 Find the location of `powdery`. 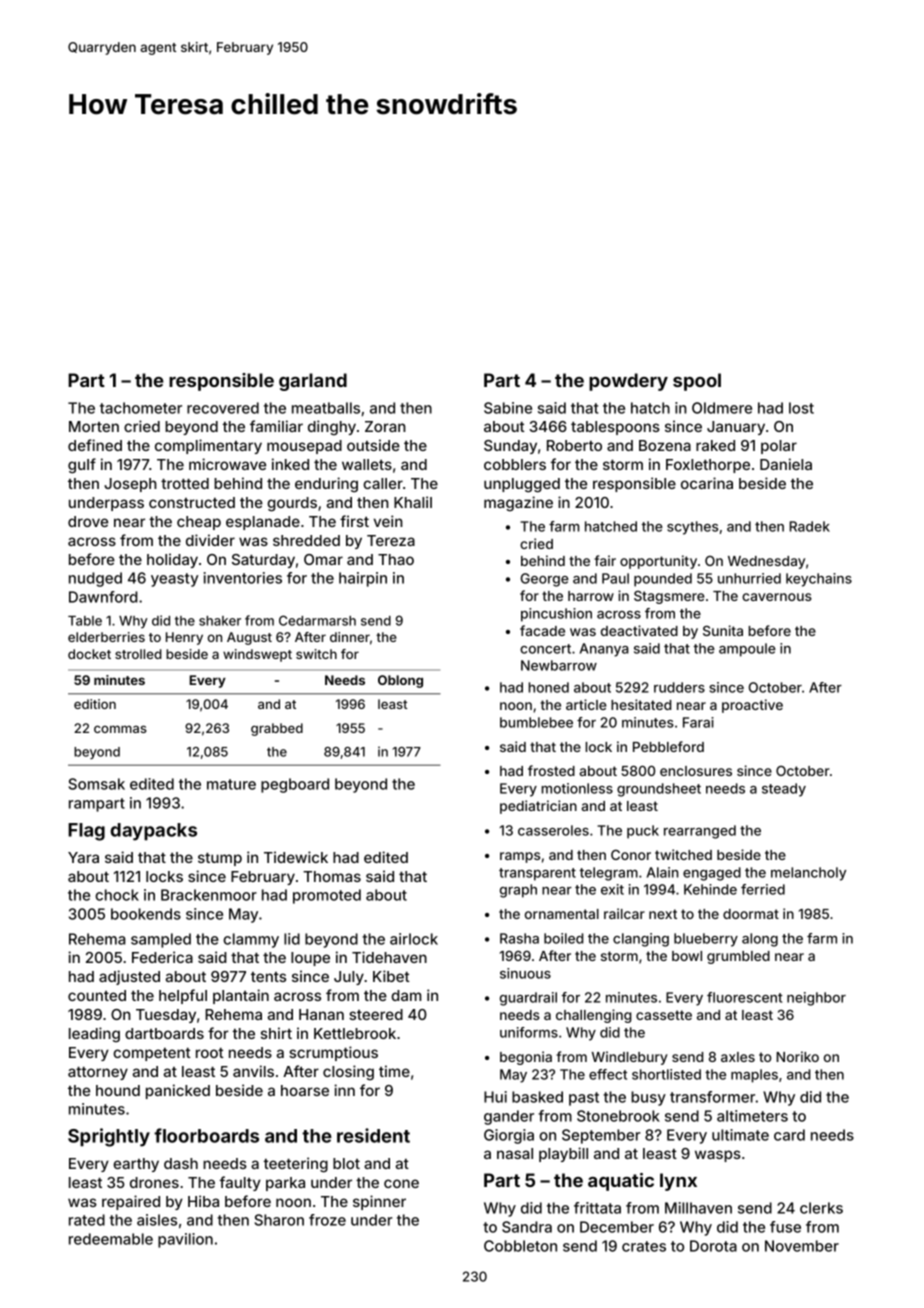

powdery is located at coordinates (628, 382).
